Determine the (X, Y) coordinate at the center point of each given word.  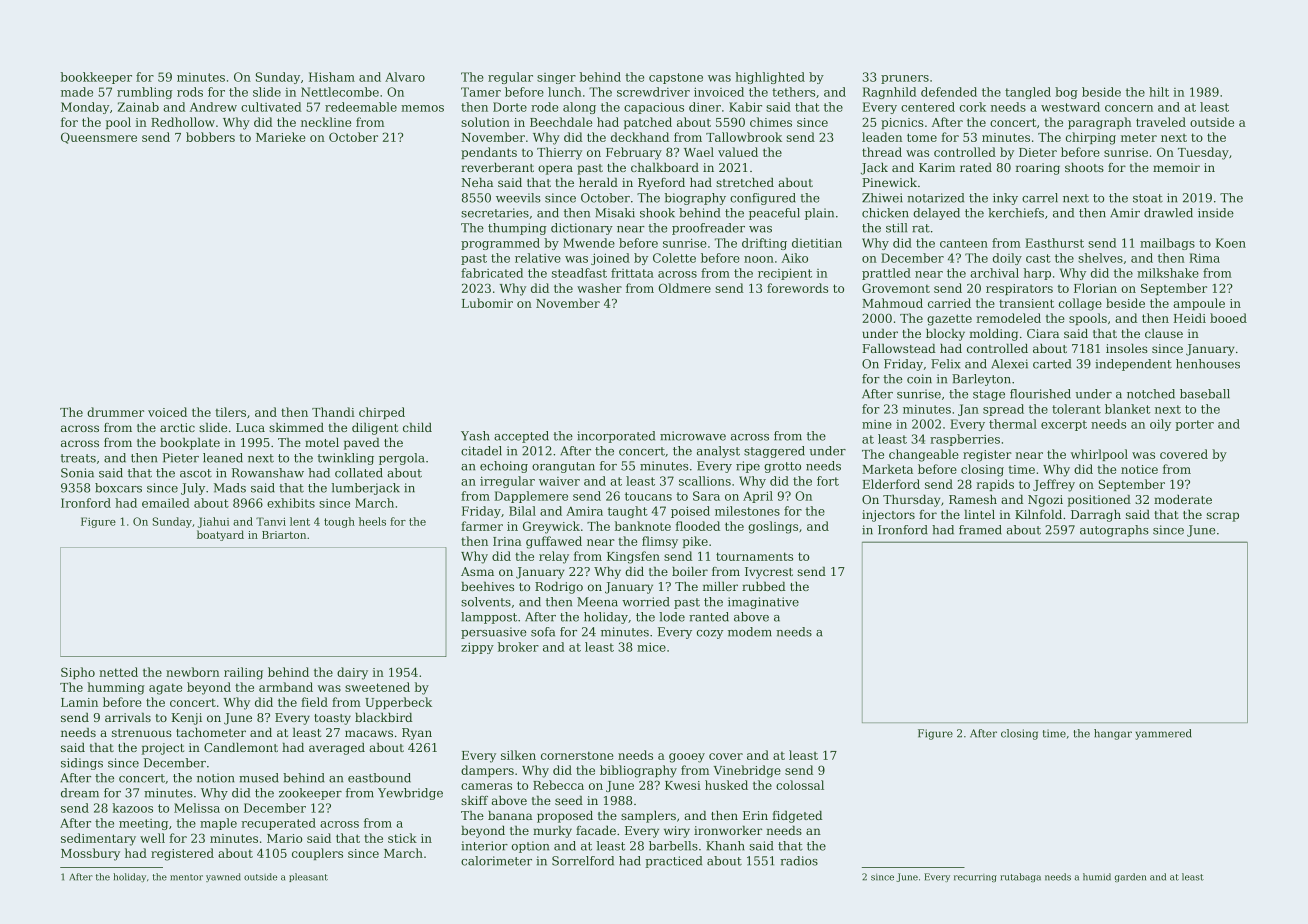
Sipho (78, 673)
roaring (1038, 169)
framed (980, 530)
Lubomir (487, 303)
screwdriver (653, 92)
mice (651, 647)
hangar (1113, 734)
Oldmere (685, 288)
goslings (773, 527)
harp (1037, 274)
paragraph (1100, 123)
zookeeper (310, 794)
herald (598, 182)
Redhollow (183, 122)
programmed (500, 244)
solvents (486, 602)
